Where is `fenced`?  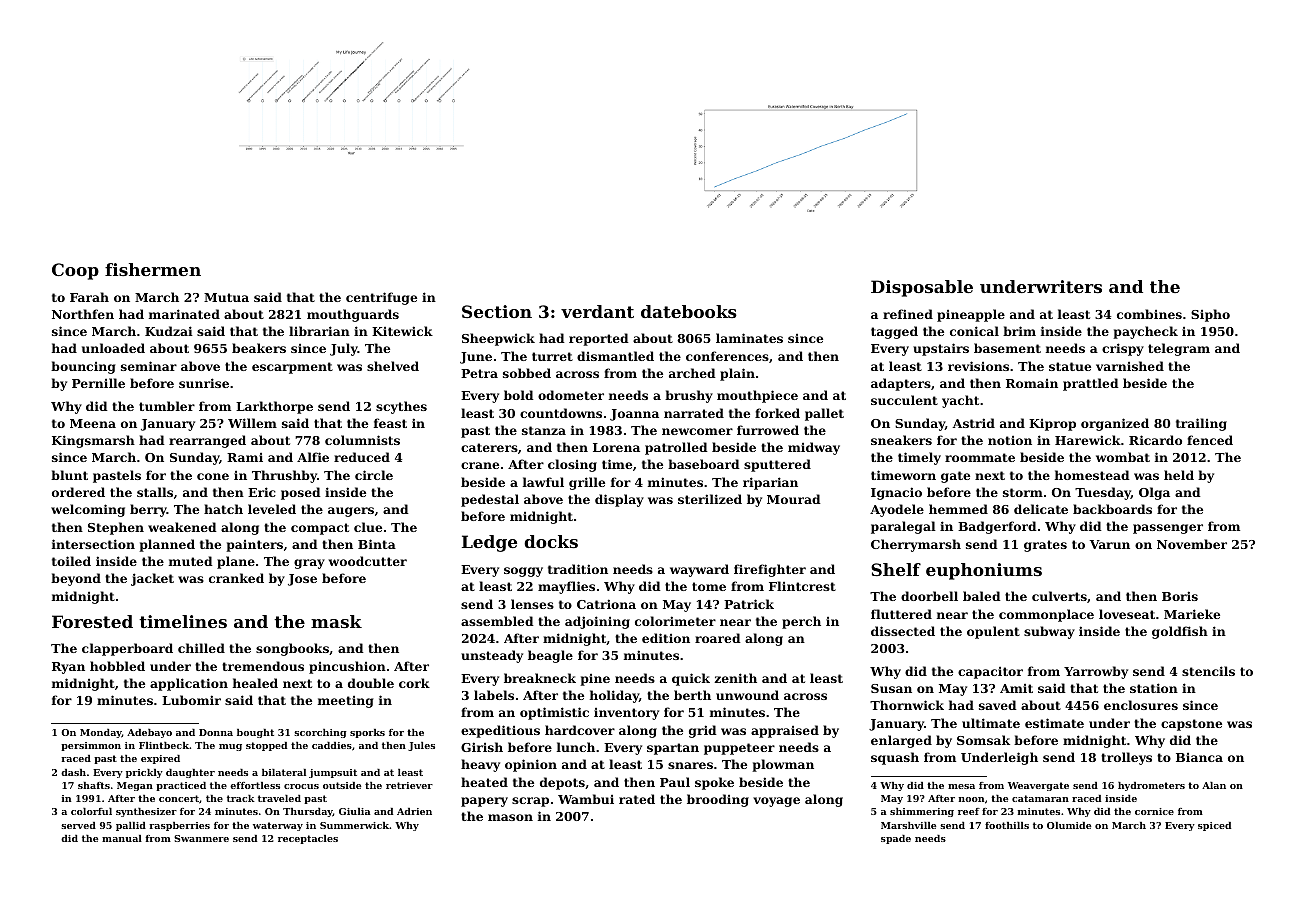 fenced is located at coordinates (1210, 440).
